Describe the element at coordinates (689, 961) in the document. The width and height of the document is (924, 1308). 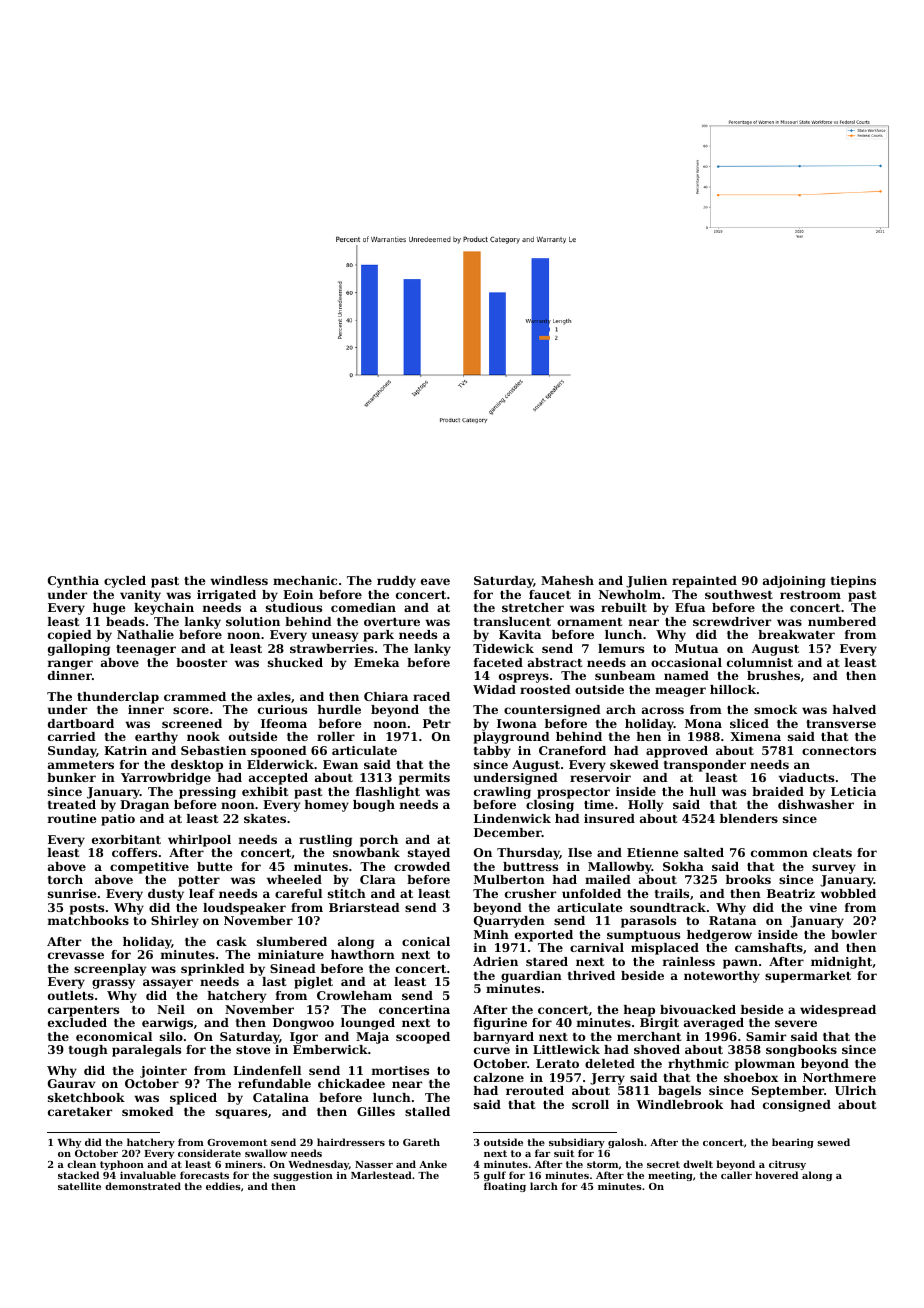
I see `rainless` at that location.
